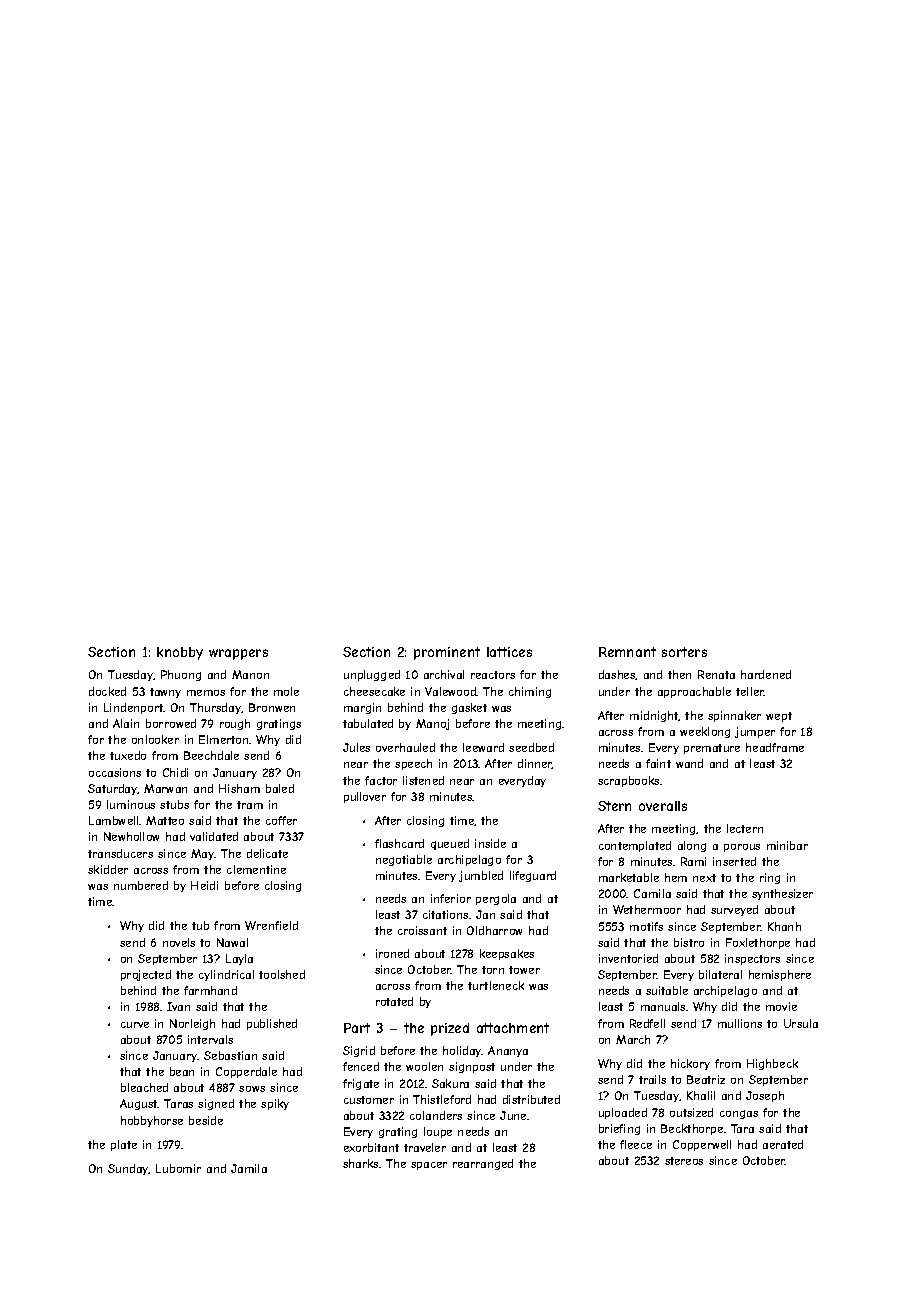 The width and height of the screenshot is (908, 1316). What do you see at coordinates (734, 910) in the screenshot?
I see `surveyed` at bounding box center [734, 910].
